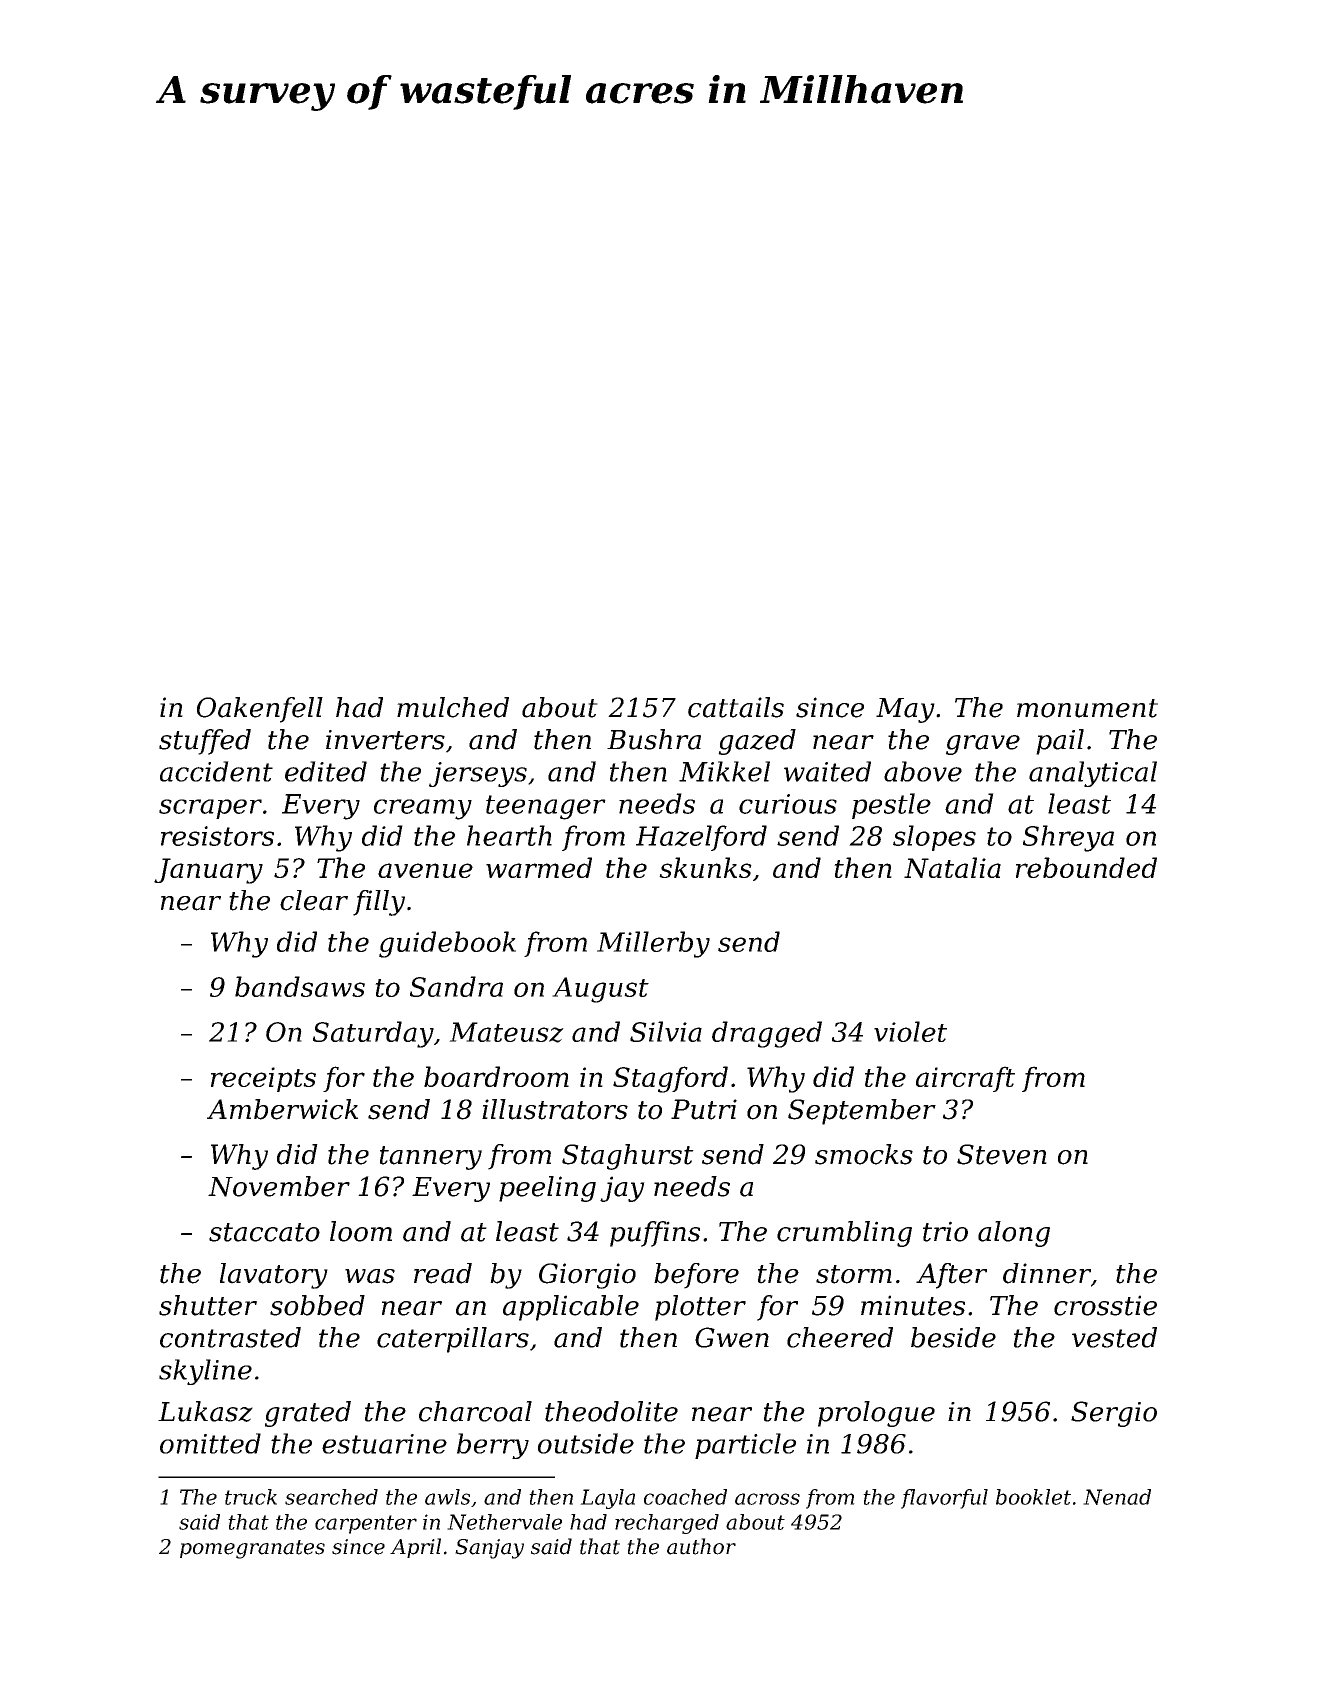 The image size is (1317, 1704). What do you see at coordinates (555, 1109) in the screenshot?
I see `illustrators` at bounding box center [555, 1109].
